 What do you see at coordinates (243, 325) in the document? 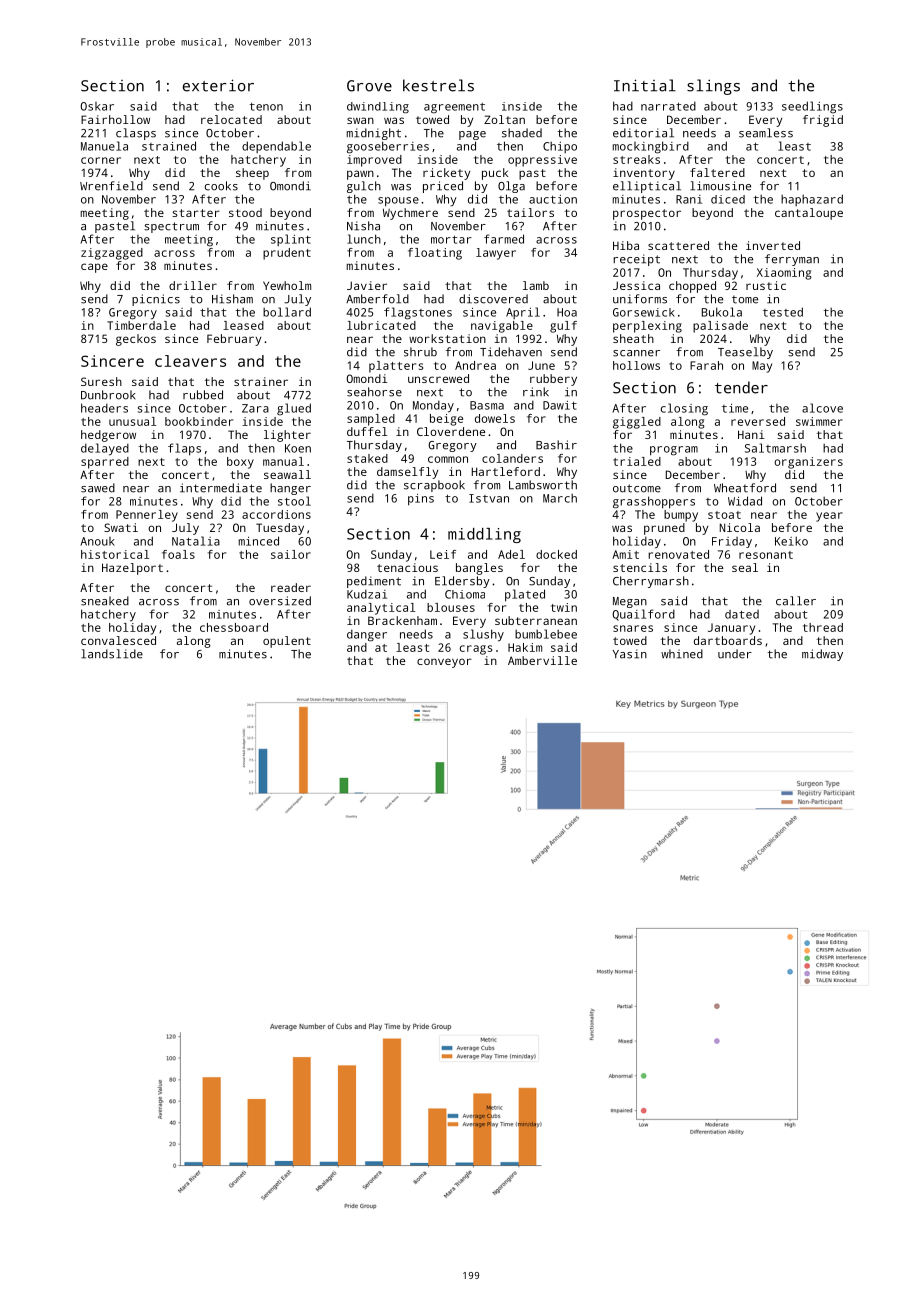
I see `leased` at bounding box center [243, 325].
